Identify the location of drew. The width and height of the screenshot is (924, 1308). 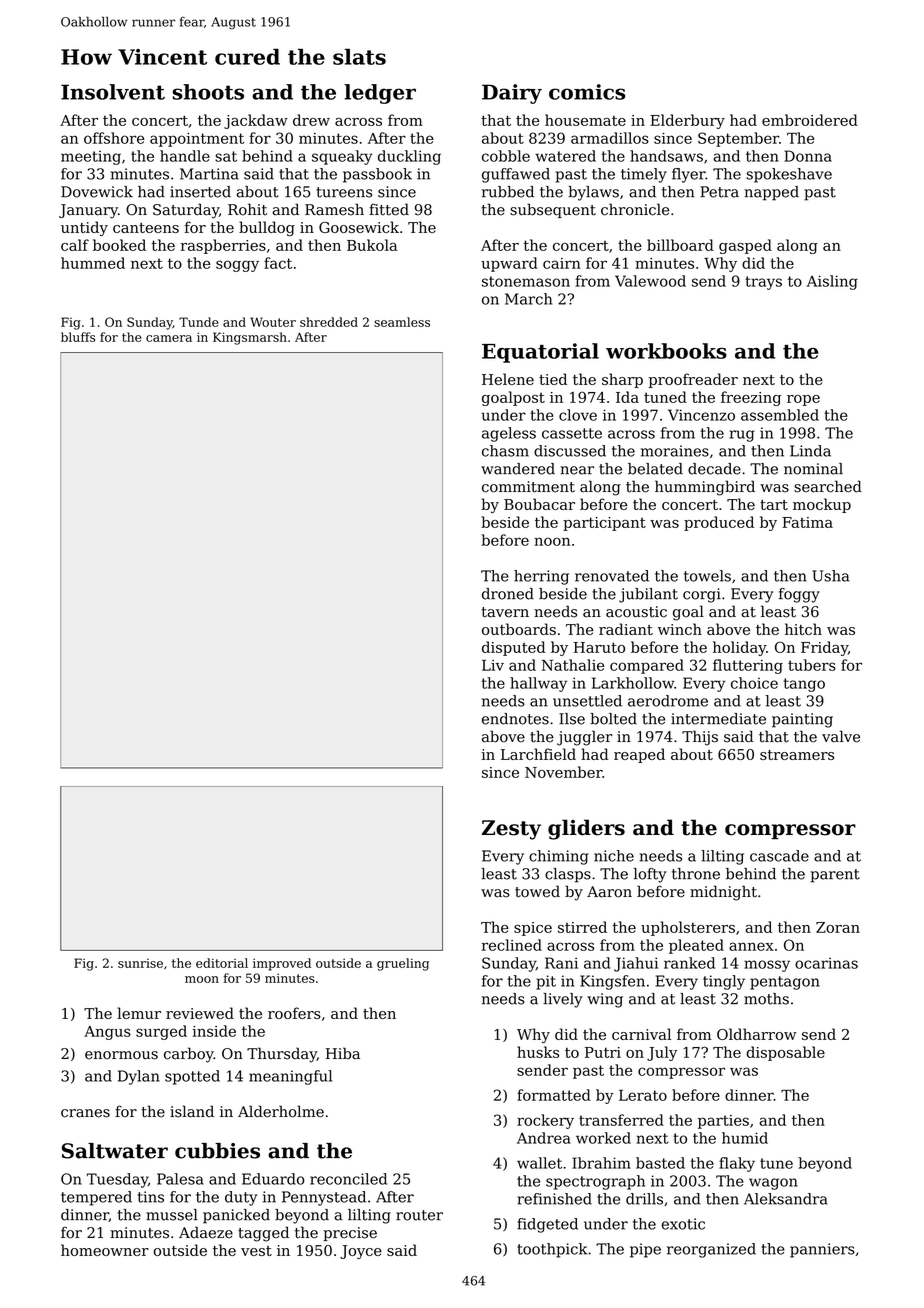
(311, 120).
